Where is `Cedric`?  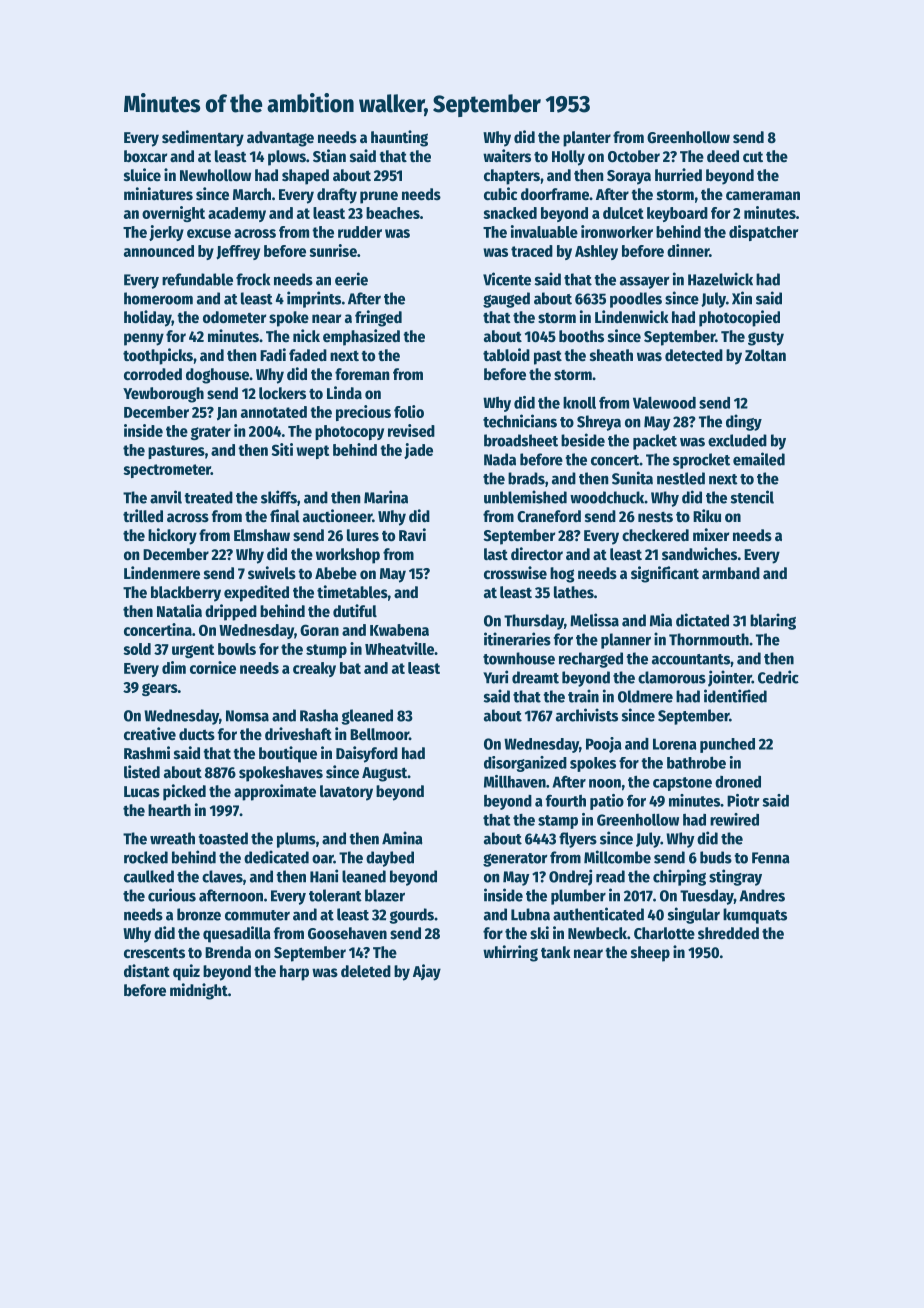 Cedric is located at coordinates (778, 677).
